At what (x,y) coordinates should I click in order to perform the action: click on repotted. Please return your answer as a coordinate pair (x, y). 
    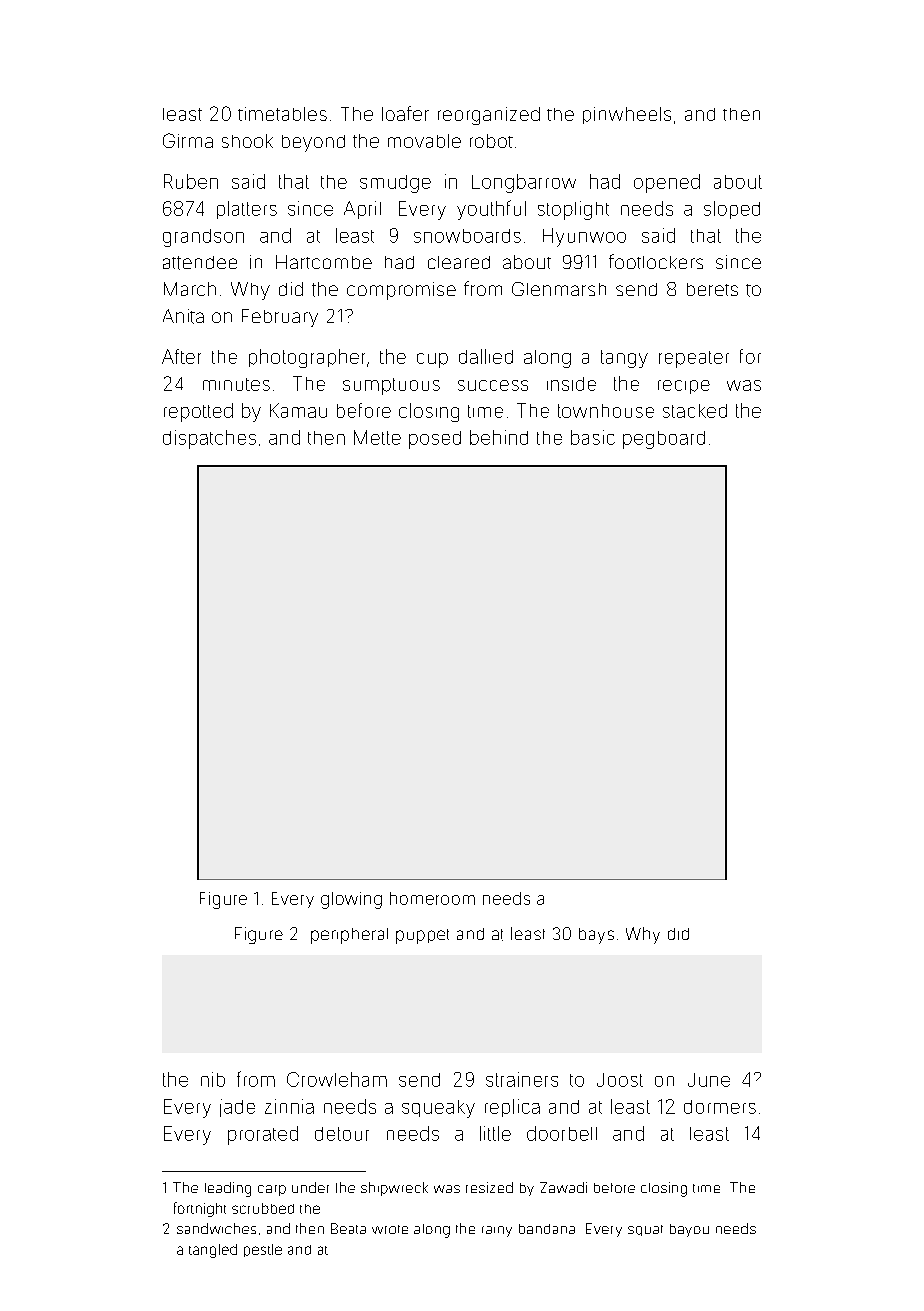
    Looking at the image, I should click on (198, 412).
